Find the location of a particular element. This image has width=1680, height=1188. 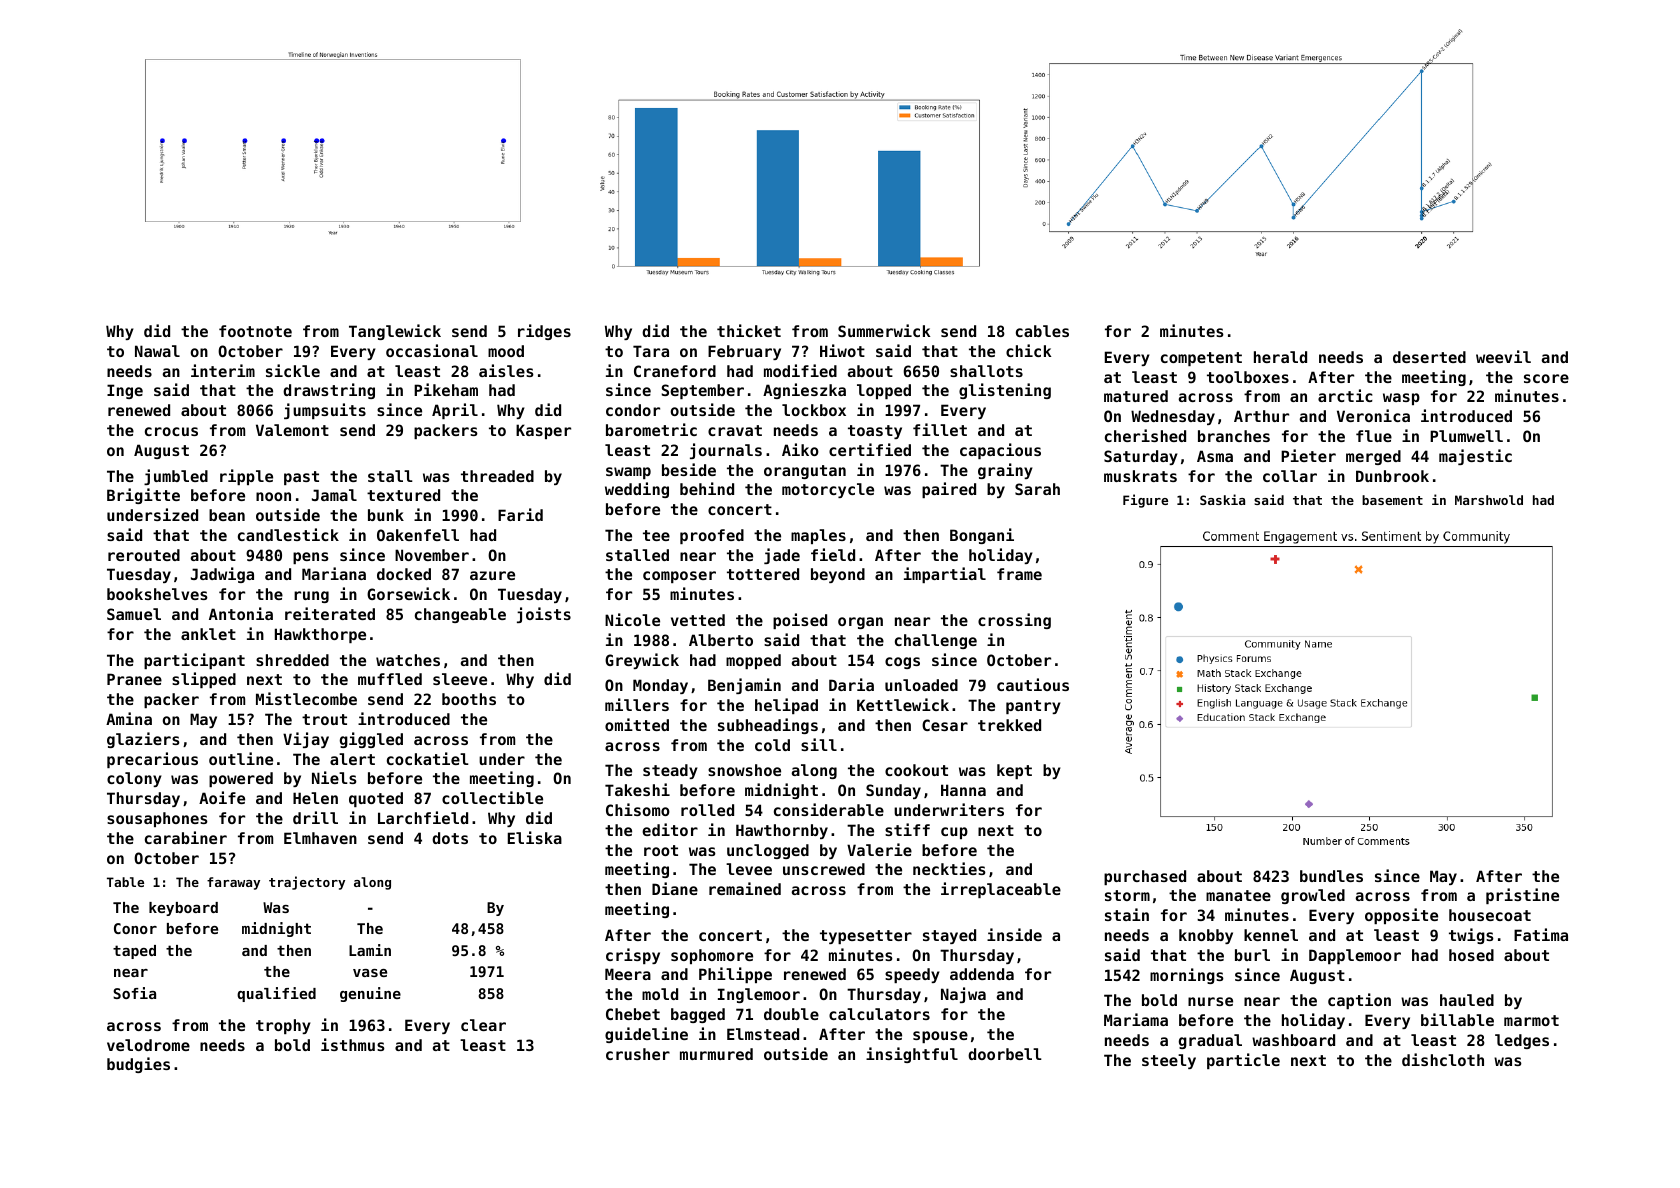

thicket is located at coordinates (749, 330).
